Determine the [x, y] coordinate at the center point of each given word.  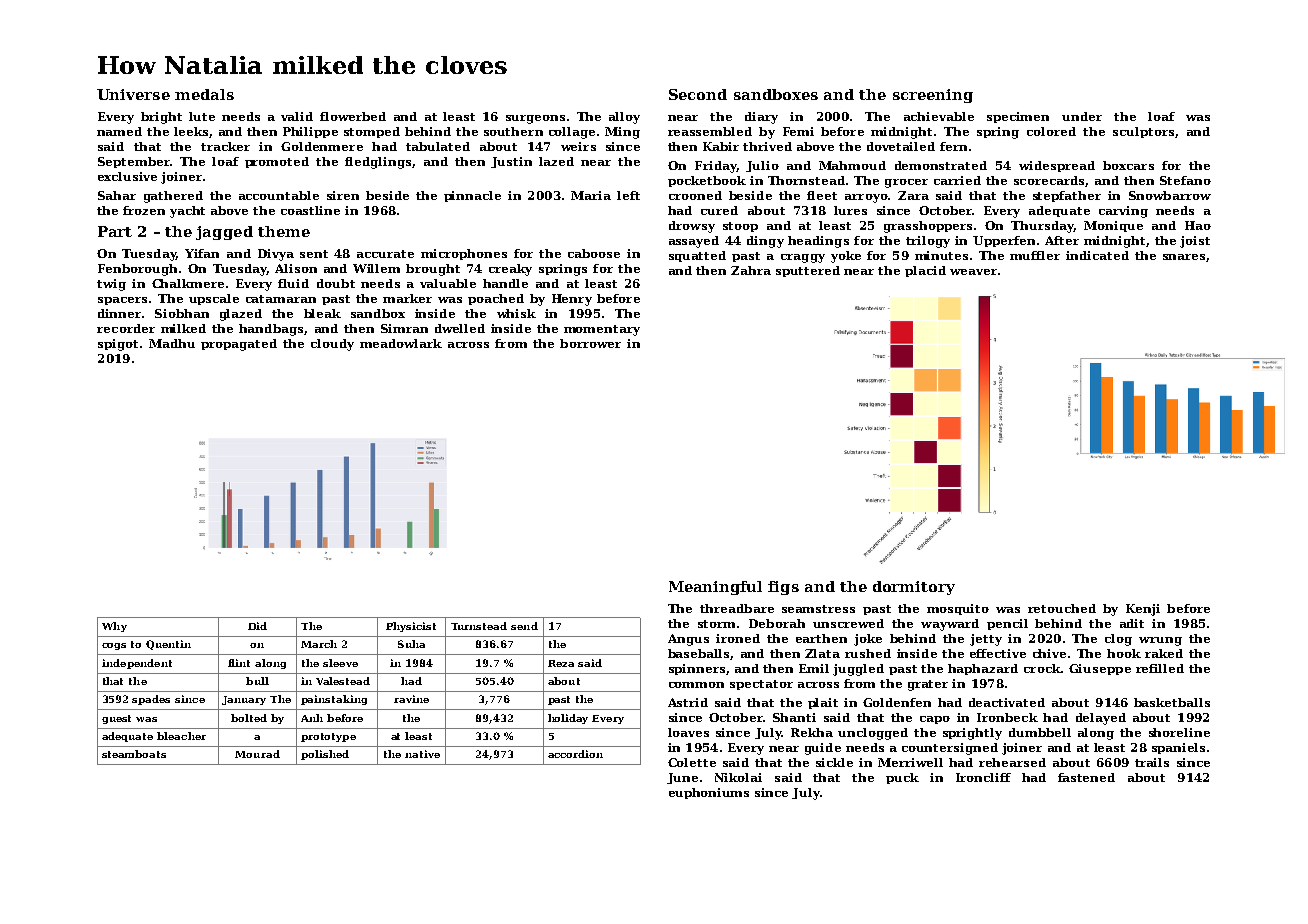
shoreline [1179, 732]
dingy [765, 242]
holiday [568, 719]
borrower [590, 343]
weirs [578, 146]
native [422, 754]
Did [257, 626]
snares [1184, 257]
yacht [187, 212]
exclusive [127, 176]
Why [114, 627]
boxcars [1128, 165]
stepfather [1067, 196]
